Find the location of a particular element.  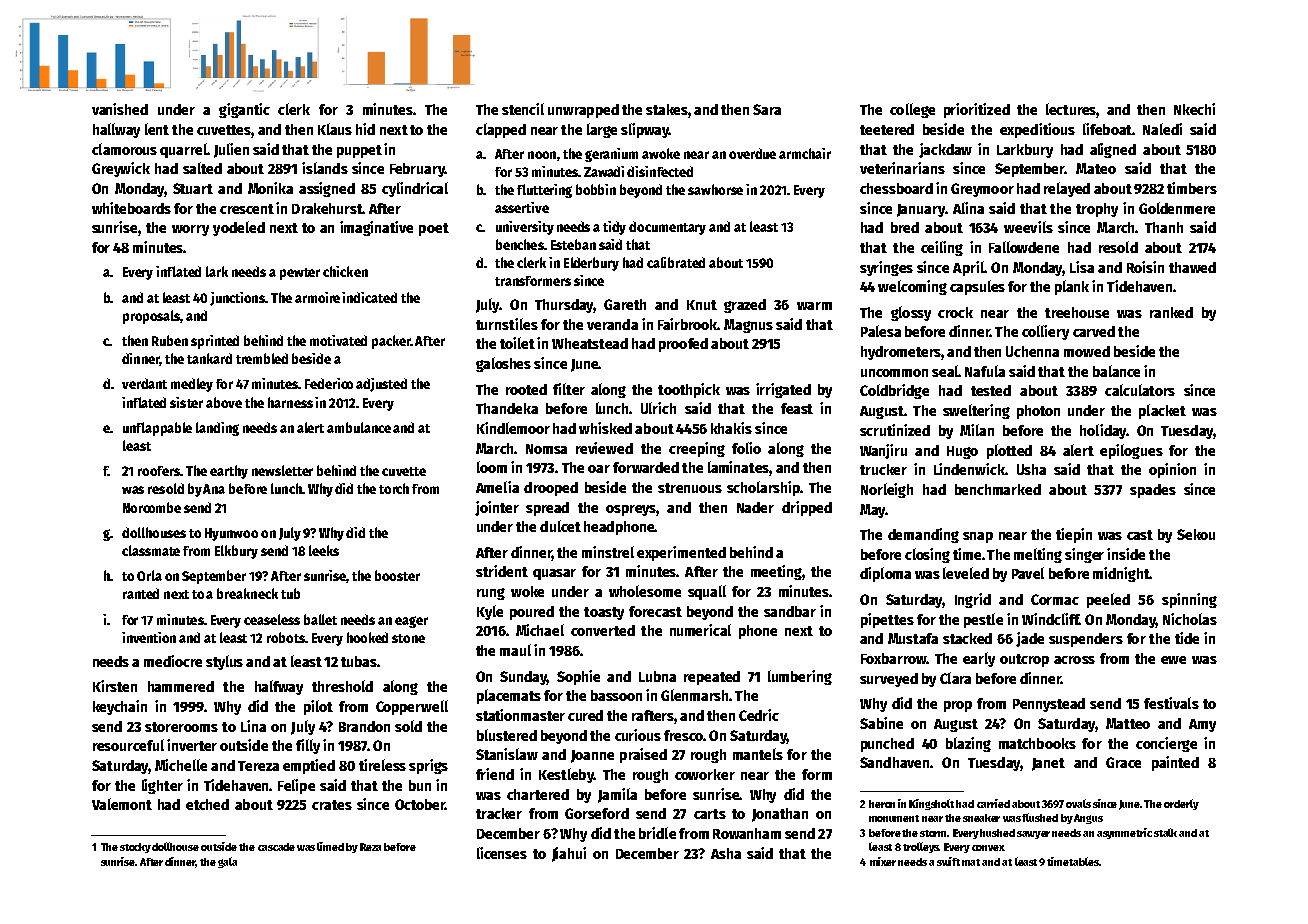

gigantic is located at coordinates (244, 110).
